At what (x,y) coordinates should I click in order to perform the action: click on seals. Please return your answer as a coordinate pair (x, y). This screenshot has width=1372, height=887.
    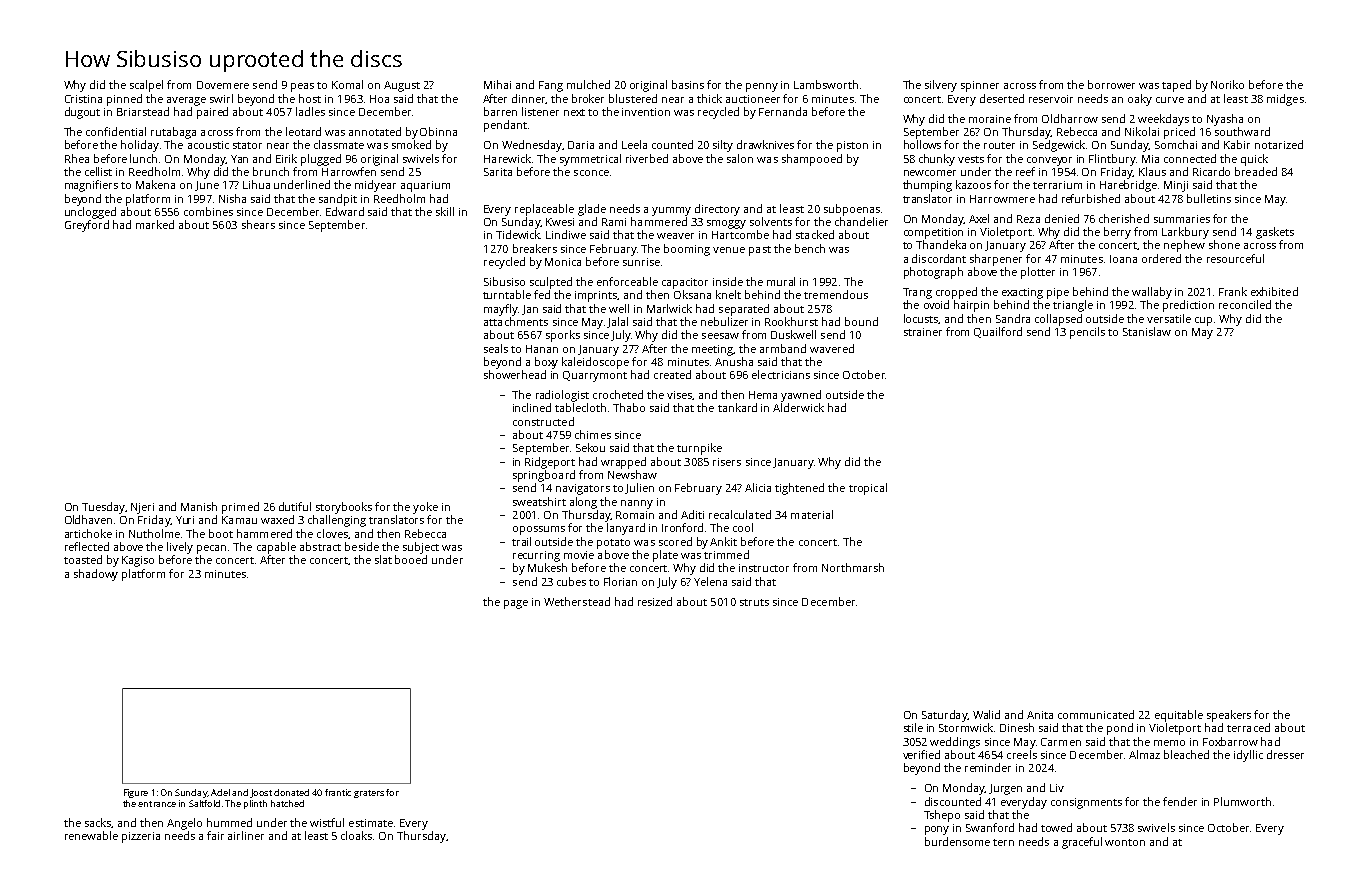
    Looking at the image, I should click on (496, 348).
